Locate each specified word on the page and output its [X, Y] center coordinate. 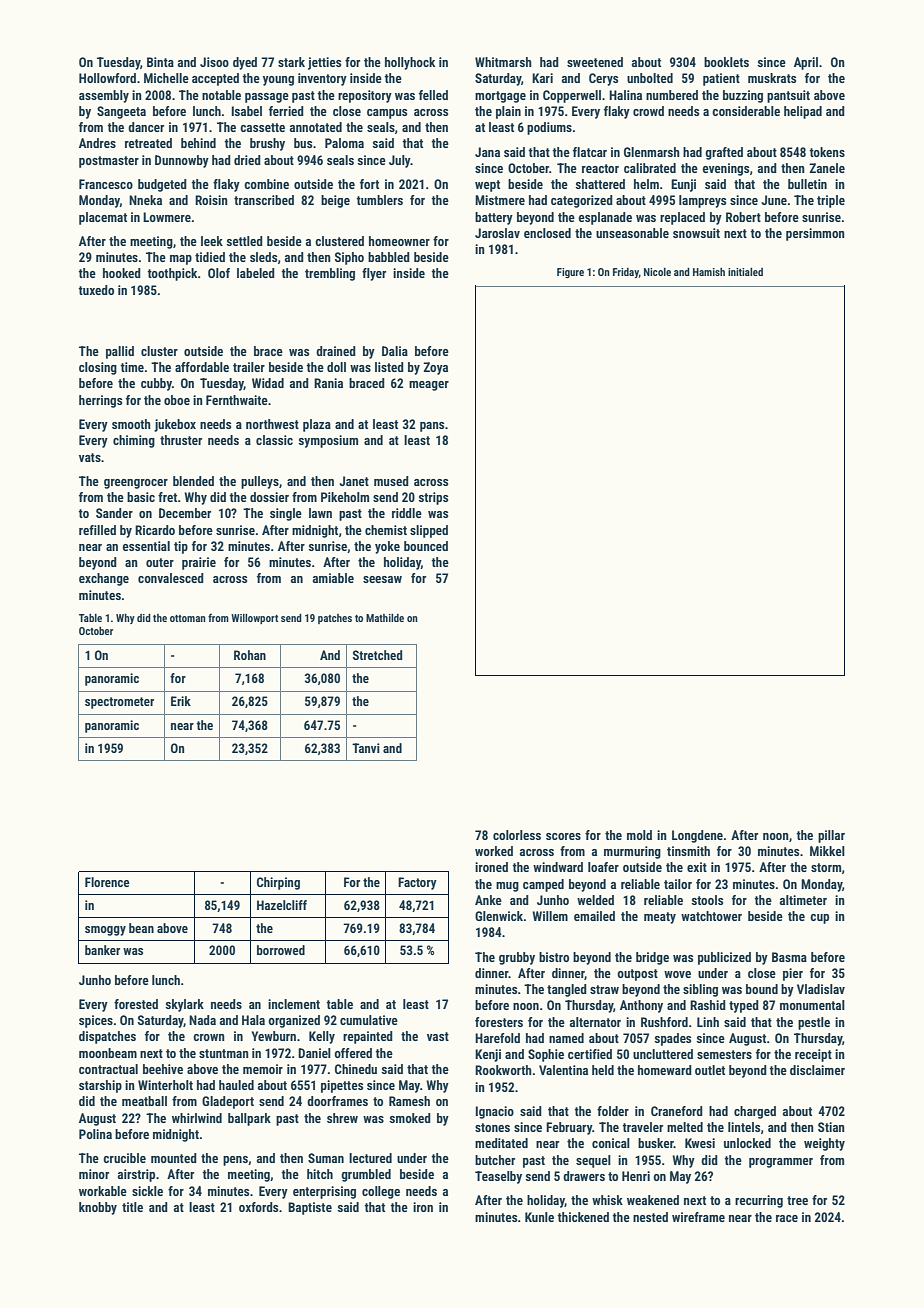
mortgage [500, 97]
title [132, 1207]
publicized [724, 958]
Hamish [709, 272]
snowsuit [696, 233]
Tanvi [366, 748]
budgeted [162, 185]
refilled [97, 530]
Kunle [539, 1217]
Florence [107, 882]
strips [433, 498]
